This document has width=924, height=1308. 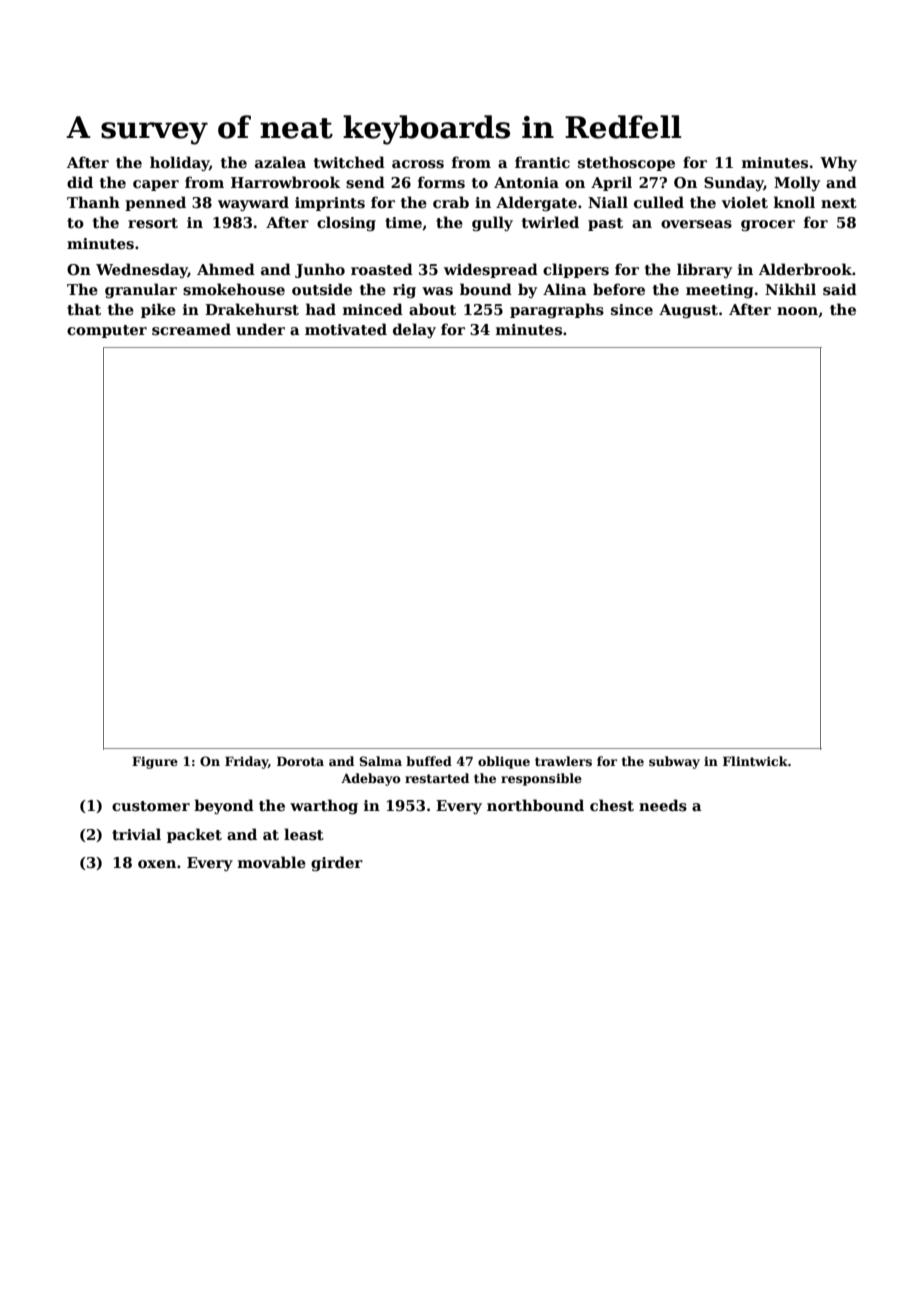 I want to click on meeting, so click(x=719, y=291).
